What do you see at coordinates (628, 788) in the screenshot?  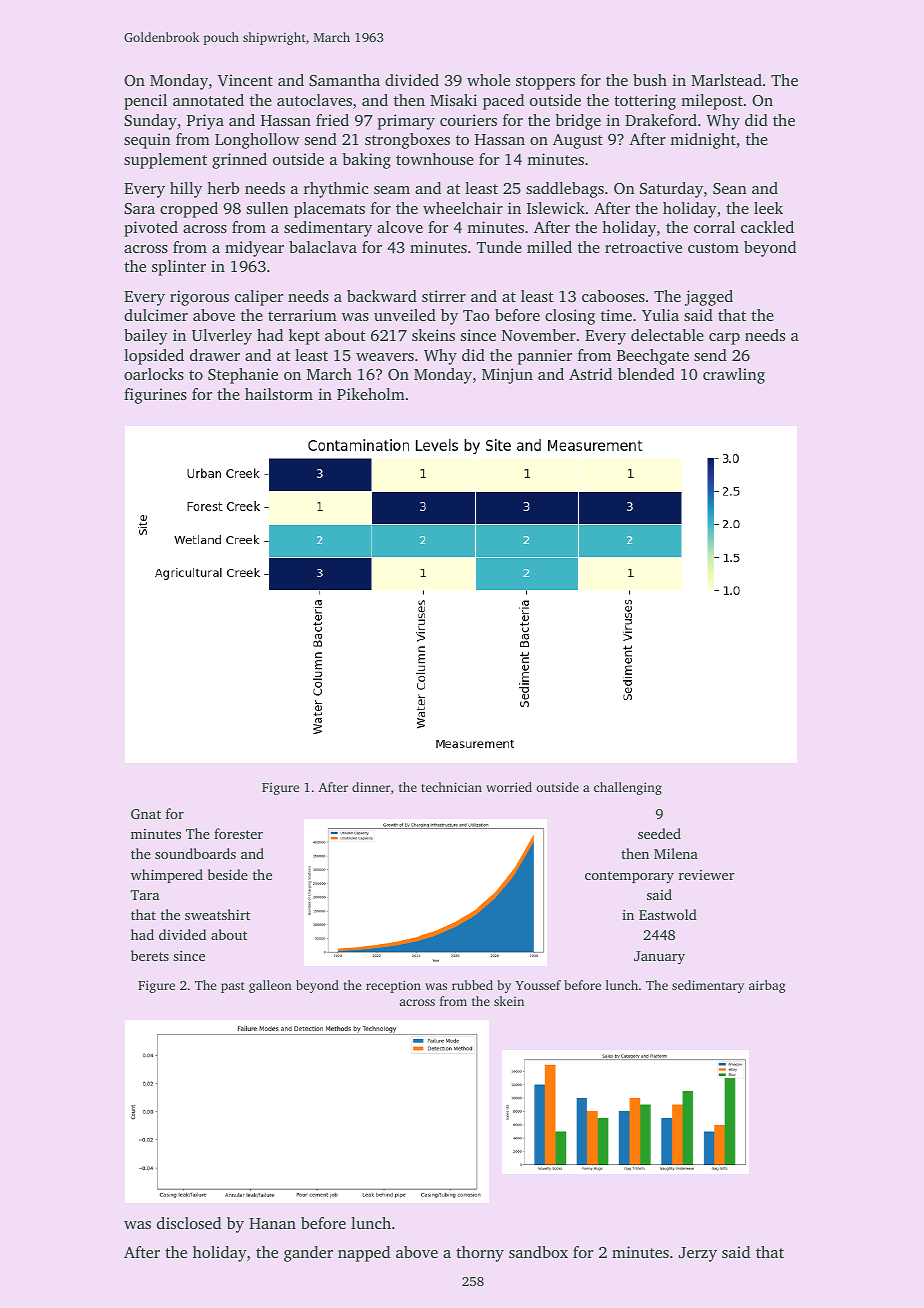 I see `challenging` at bounding box center [628, 788].
